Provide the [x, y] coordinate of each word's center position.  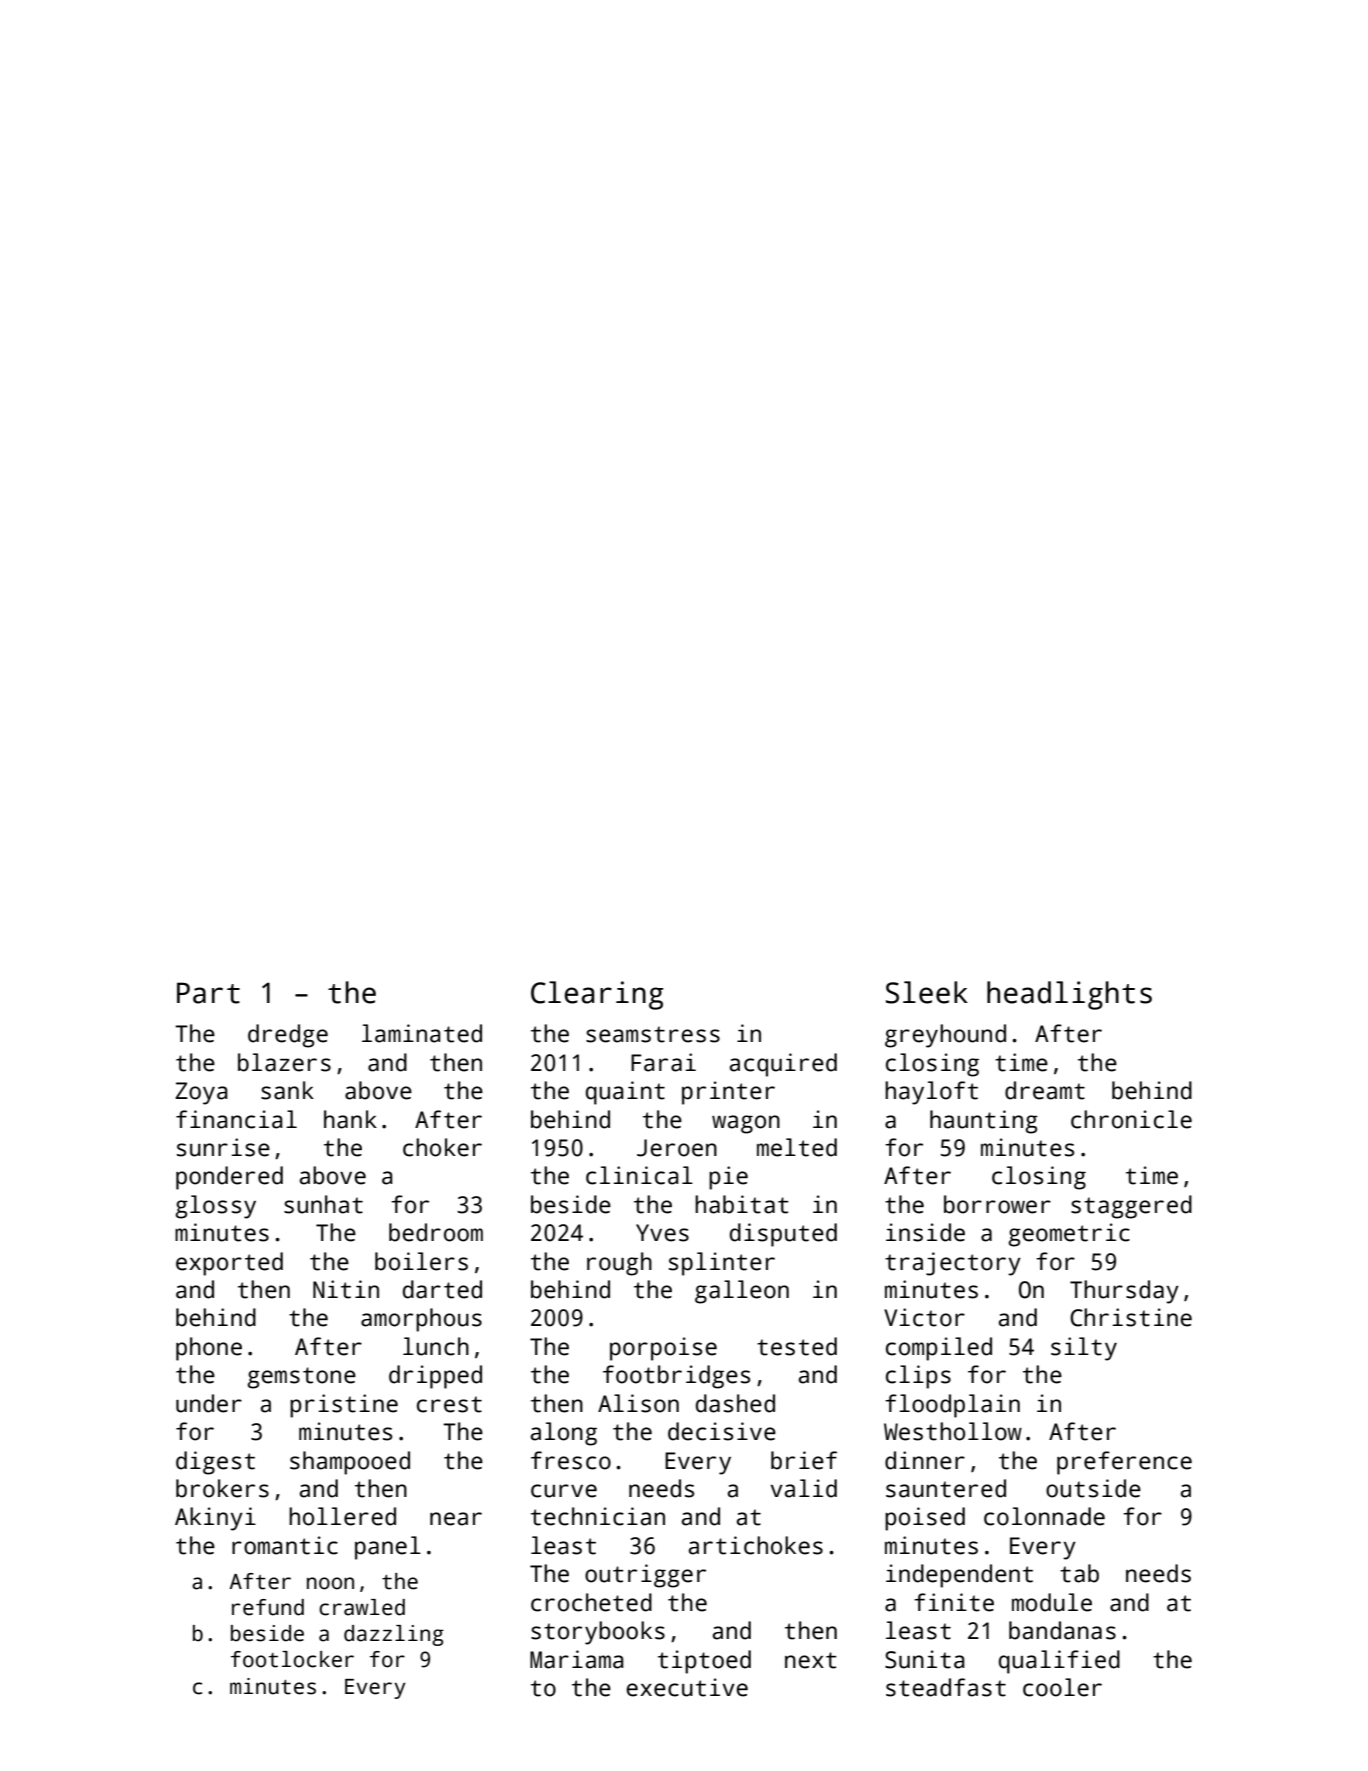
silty [1084, 1349]
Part [208, 993]
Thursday [1124, 1292]
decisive [722, 1431]
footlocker [292, 1659]
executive [687, 1687]
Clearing [597, 995]
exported [229, 1264]
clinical [639, 1175]
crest [449, 1404]
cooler [1062, 1687]
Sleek [927, 992]
